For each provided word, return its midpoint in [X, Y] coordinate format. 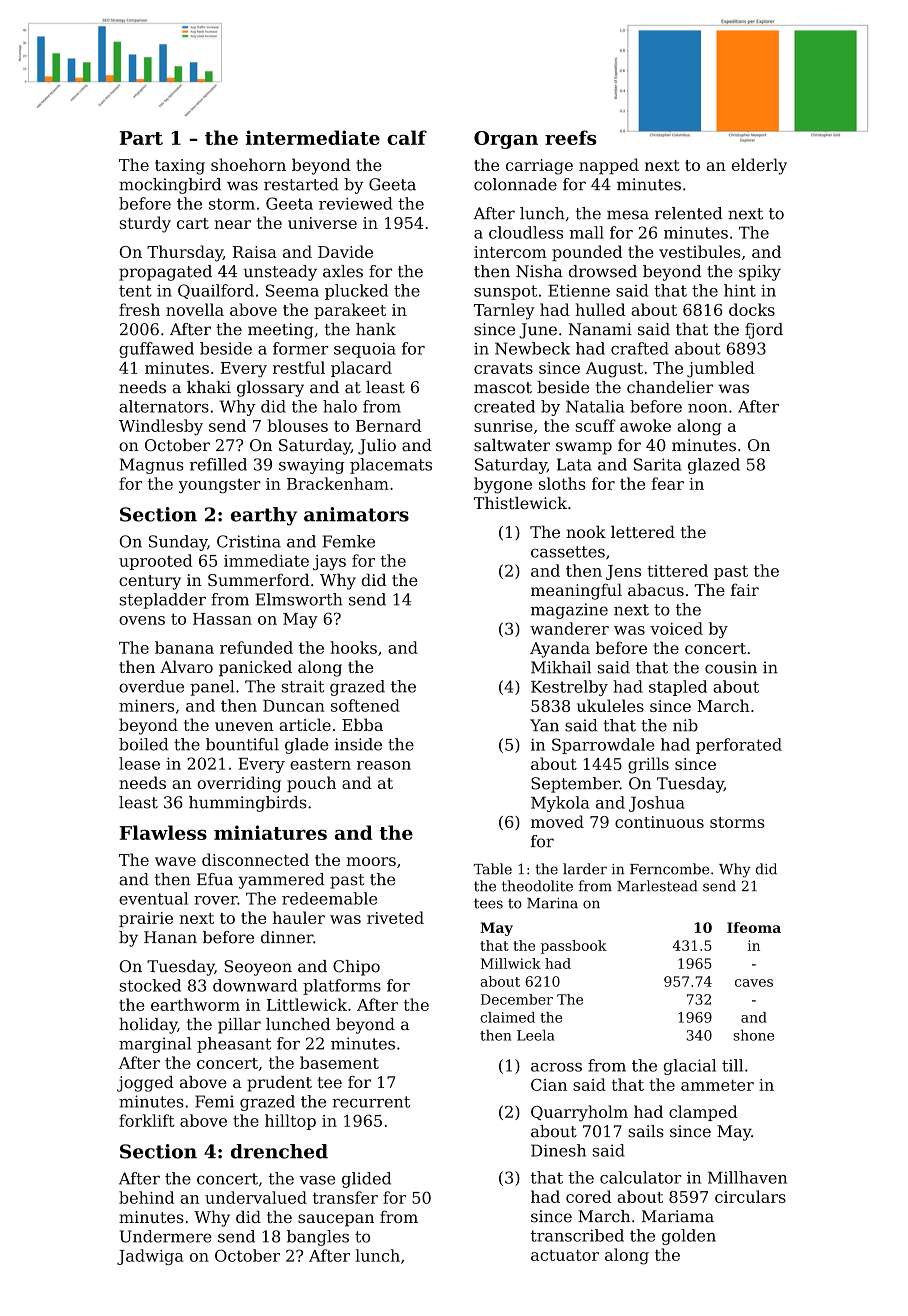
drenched [279, 1151]
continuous [659, 822]
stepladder [162, 601]
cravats [503, 368]
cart [193, 223]
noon [707, 408]
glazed [714, 466]
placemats [391, 466]
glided [366, 1180]
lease [139, 763]
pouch [311, 784]
